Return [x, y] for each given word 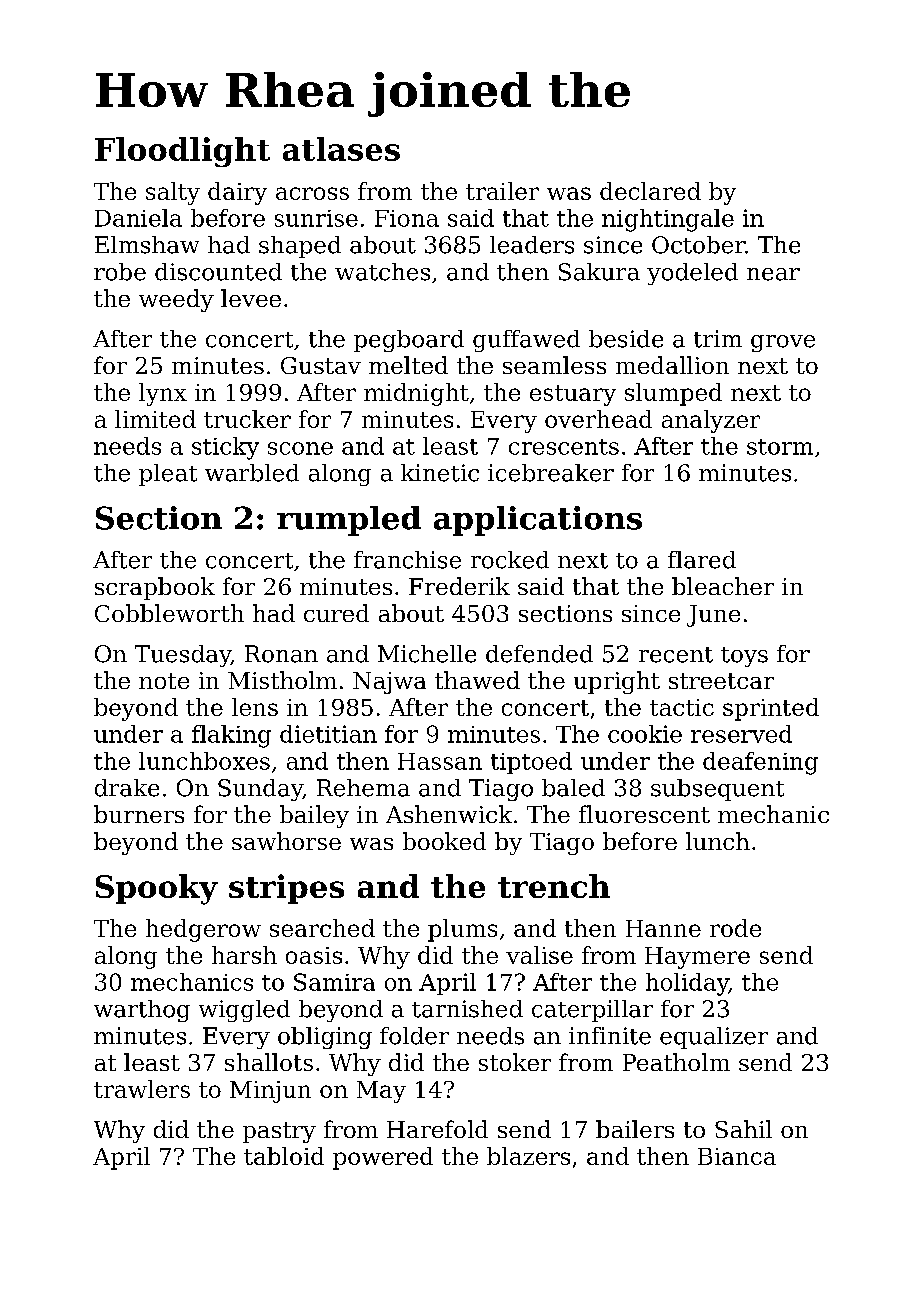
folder [414, 1036]
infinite [610, 1036]
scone [300, 448]
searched [322, 928]
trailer [502, 191]
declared [650, 191]
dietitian [328, 734]
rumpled [349, 521]
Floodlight [182, 152]
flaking [231, 736]
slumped [673, 394]
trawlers [142, 1089]
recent [676, 655]
